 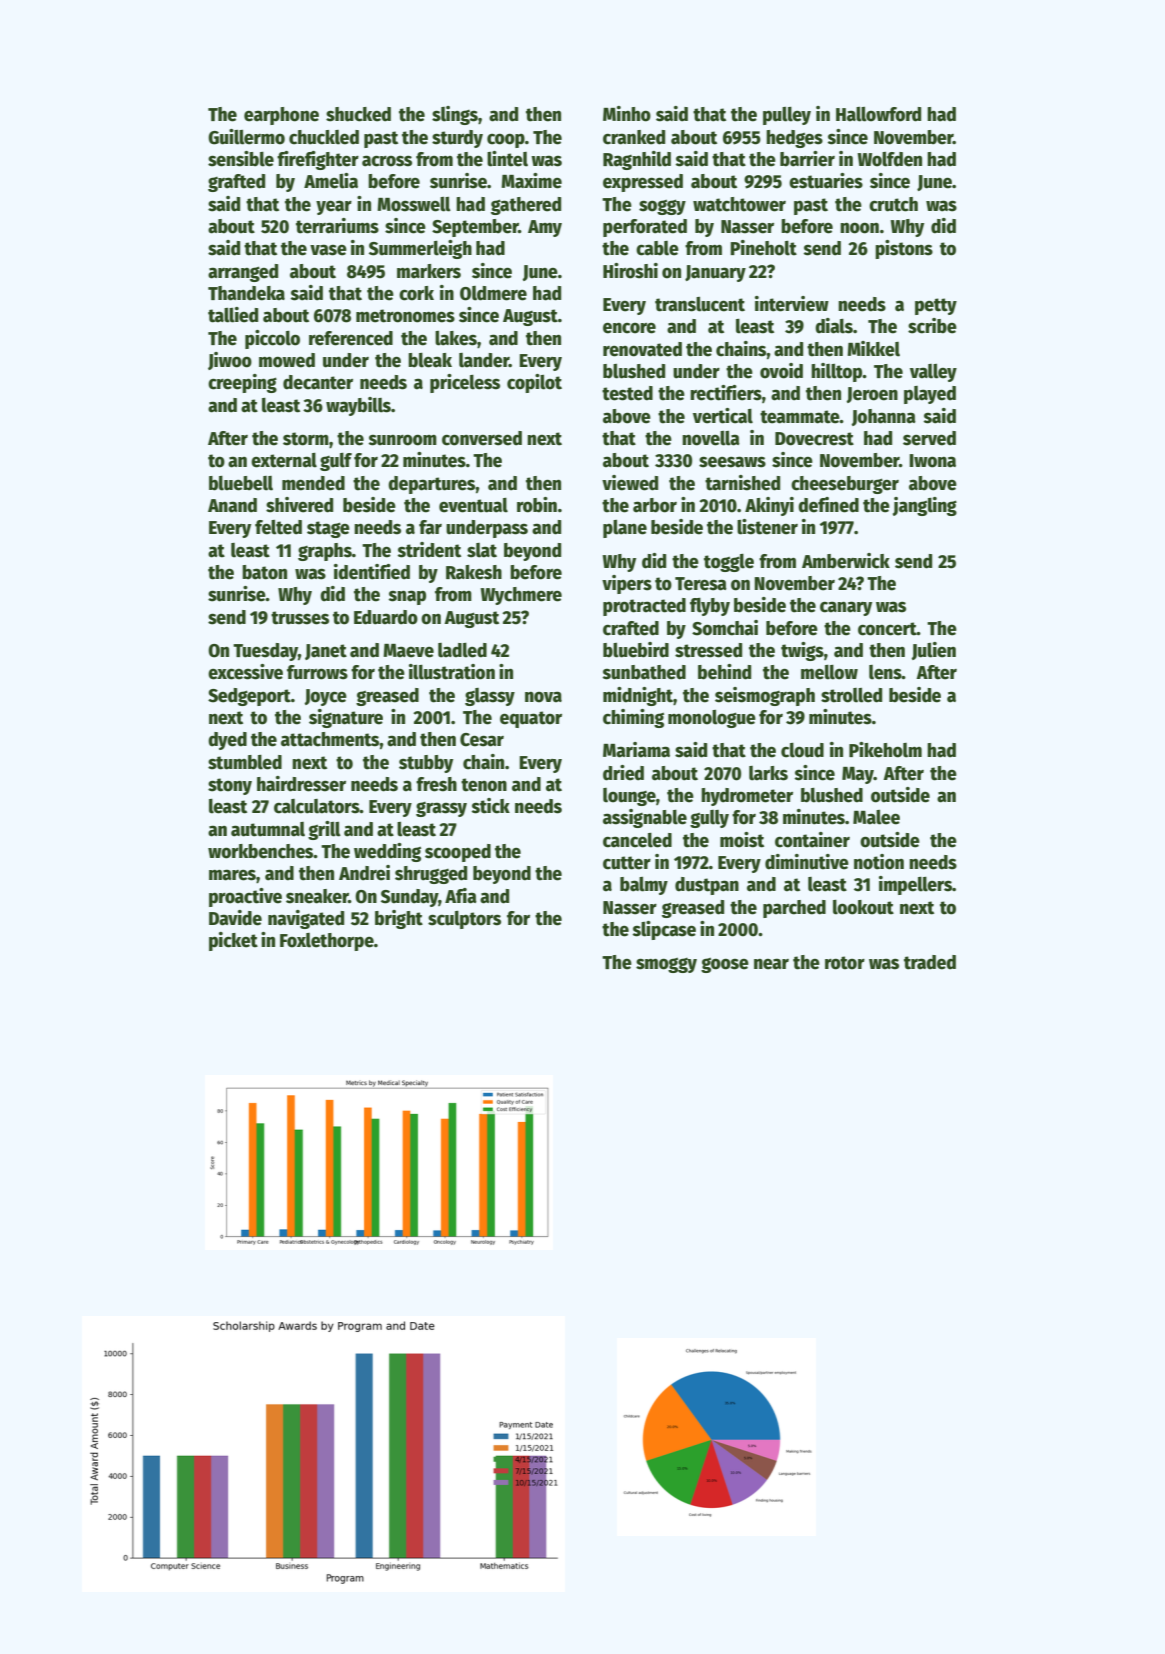 What do you see at coordinates (802, 651) in the document?
I see `twigs` at bounding box center [802, 651].
